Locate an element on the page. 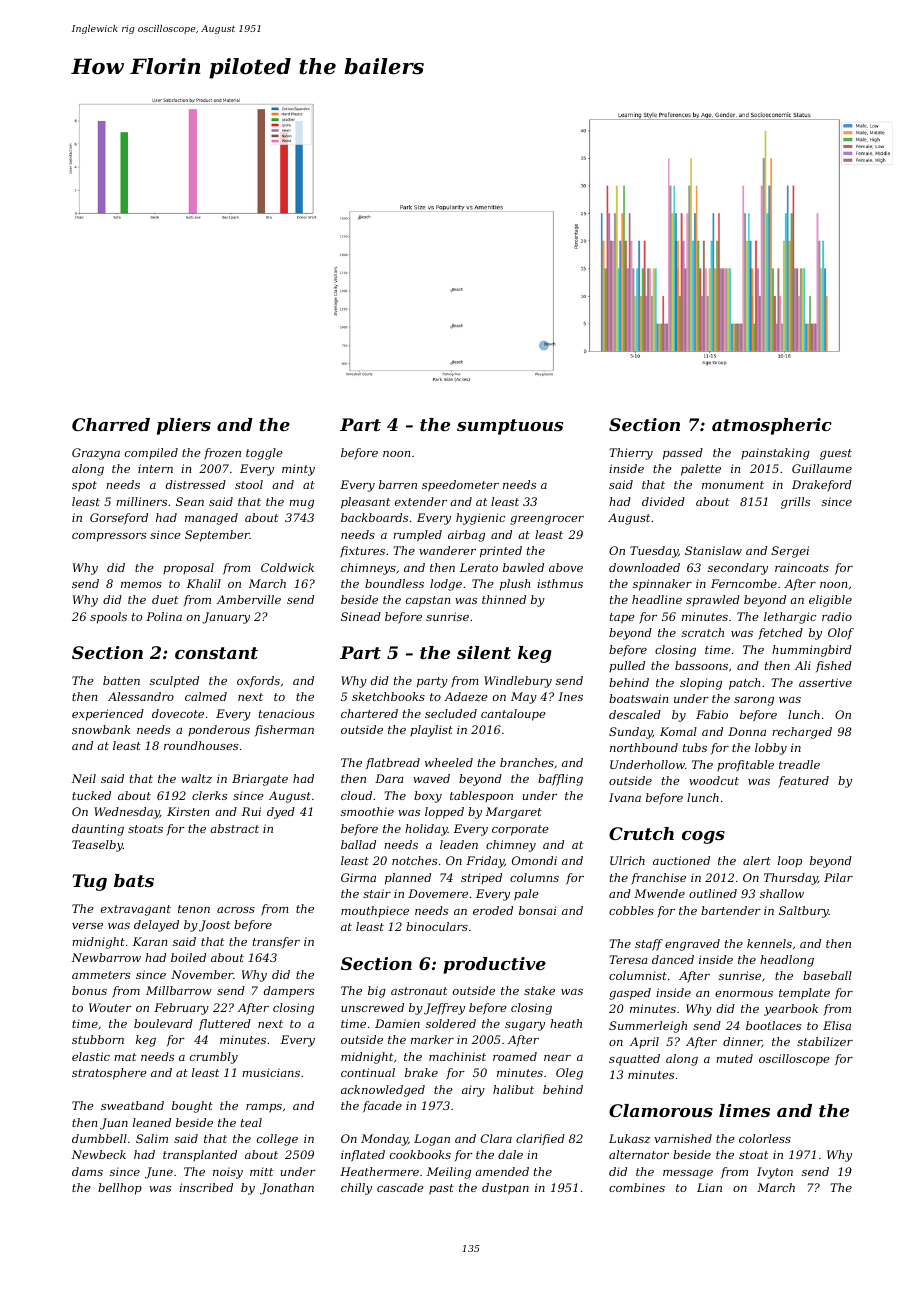 This image has height=1308, width=924. snowbank is located at coordinates (101, 729).
